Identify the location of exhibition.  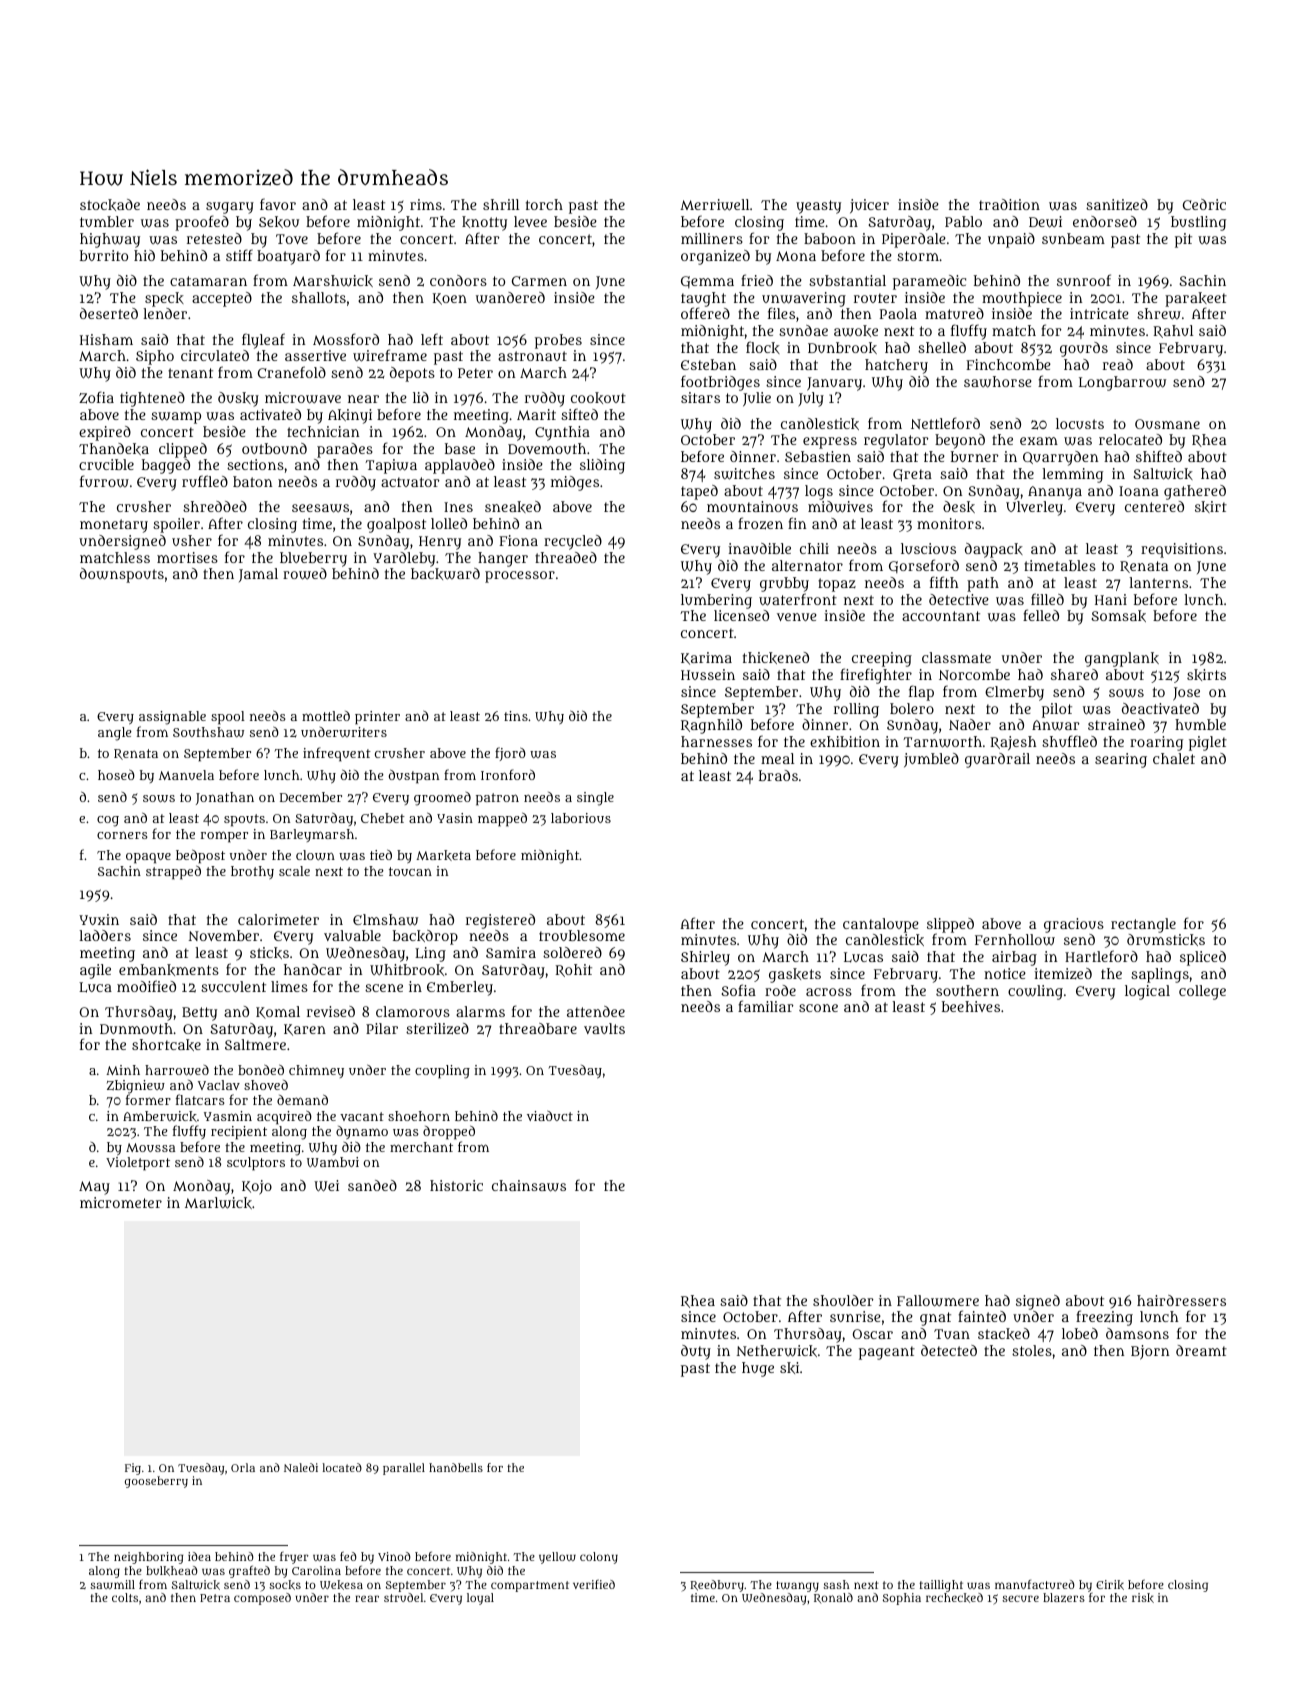
(845, 741).
